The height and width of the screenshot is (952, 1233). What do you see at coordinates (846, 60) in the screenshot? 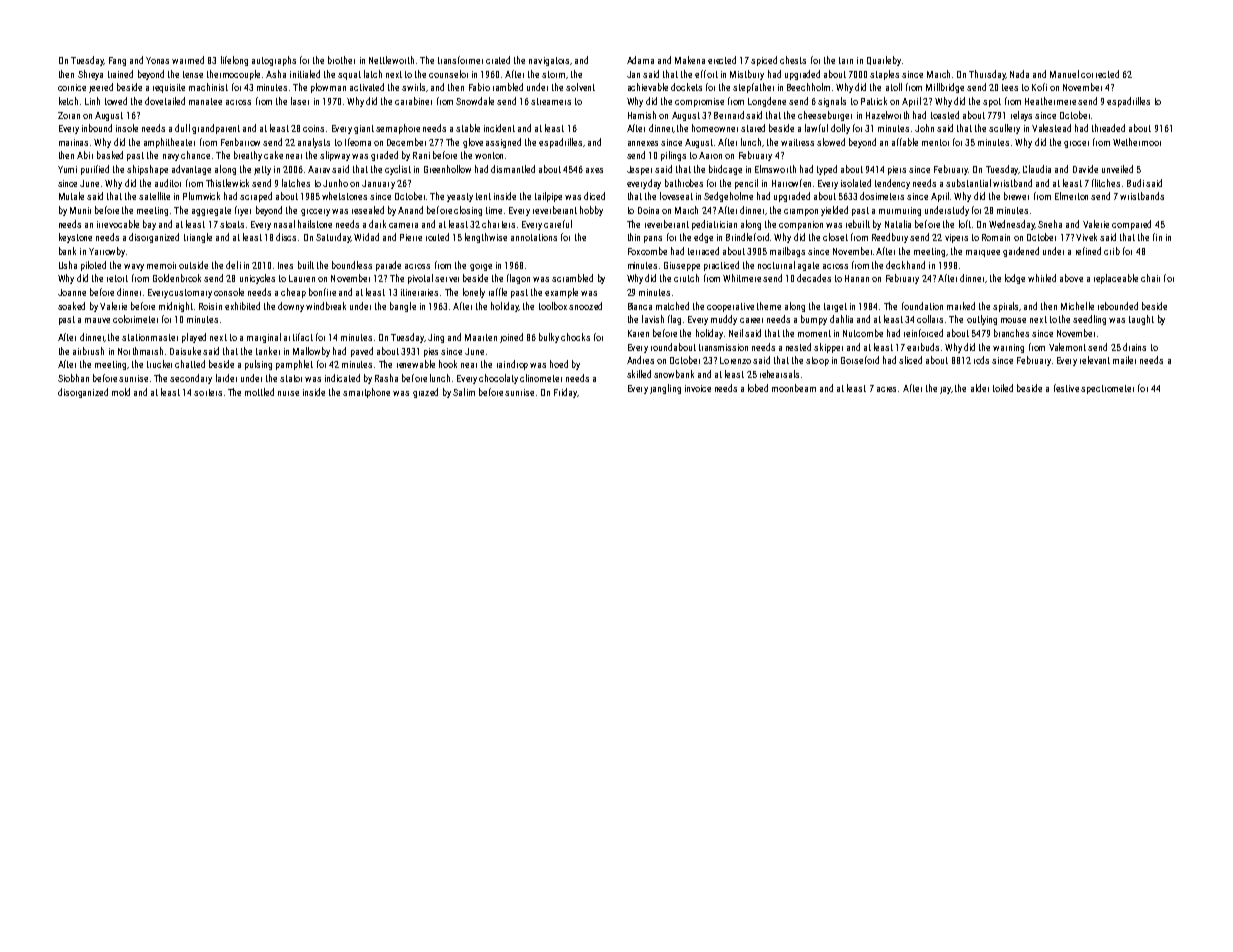
I see `tarn` at bounding box center [846, 60].
